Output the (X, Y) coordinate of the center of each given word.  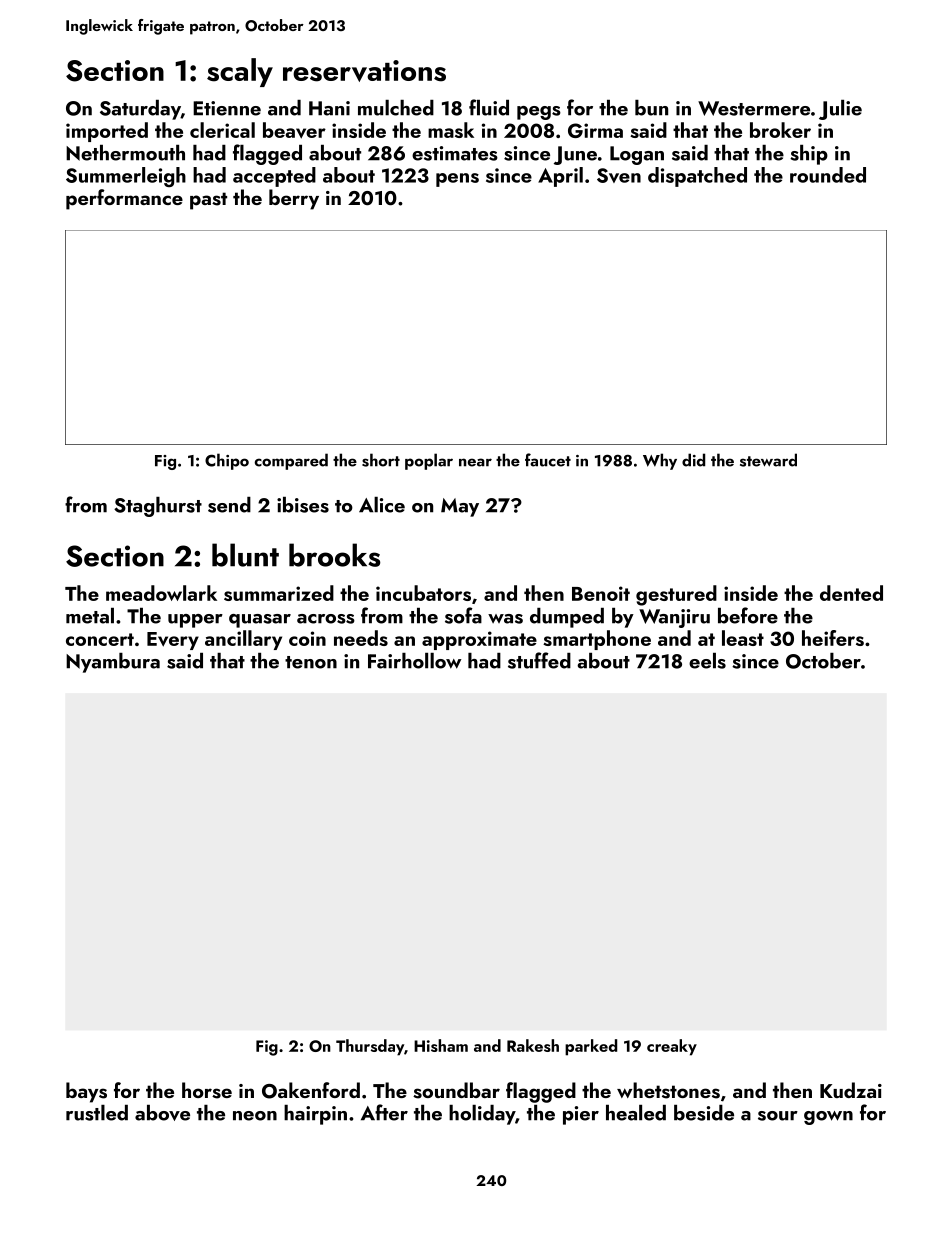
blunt (245, 555)
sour (778, 1116)
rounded (828, 175)
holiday (482, 1115)
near (475, 462)
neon (255, 1116)
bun (651, 108)
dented (851, 593)
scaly (240, 72)
